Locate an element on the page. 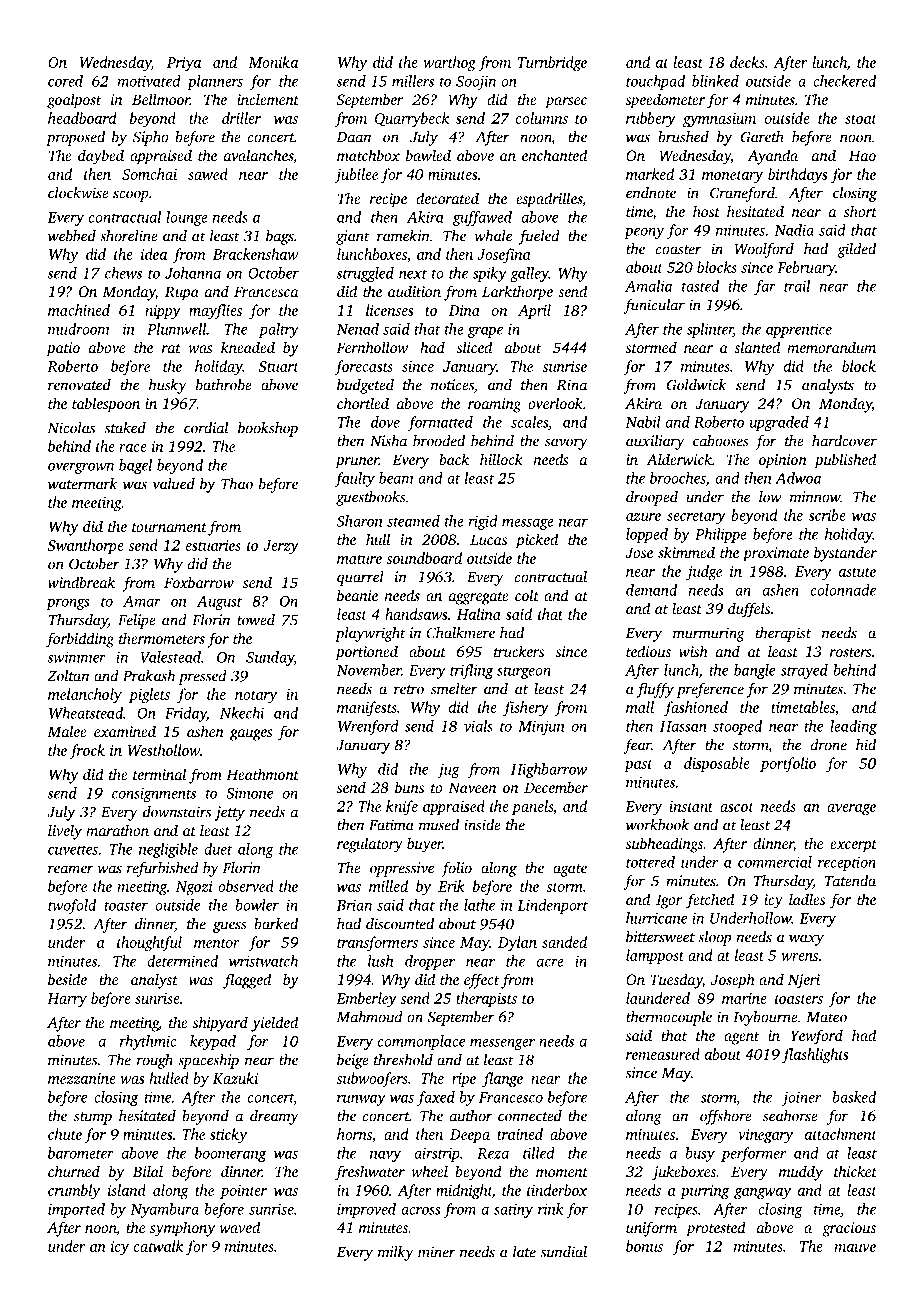  steamed is located at coordinates (413, 521).
